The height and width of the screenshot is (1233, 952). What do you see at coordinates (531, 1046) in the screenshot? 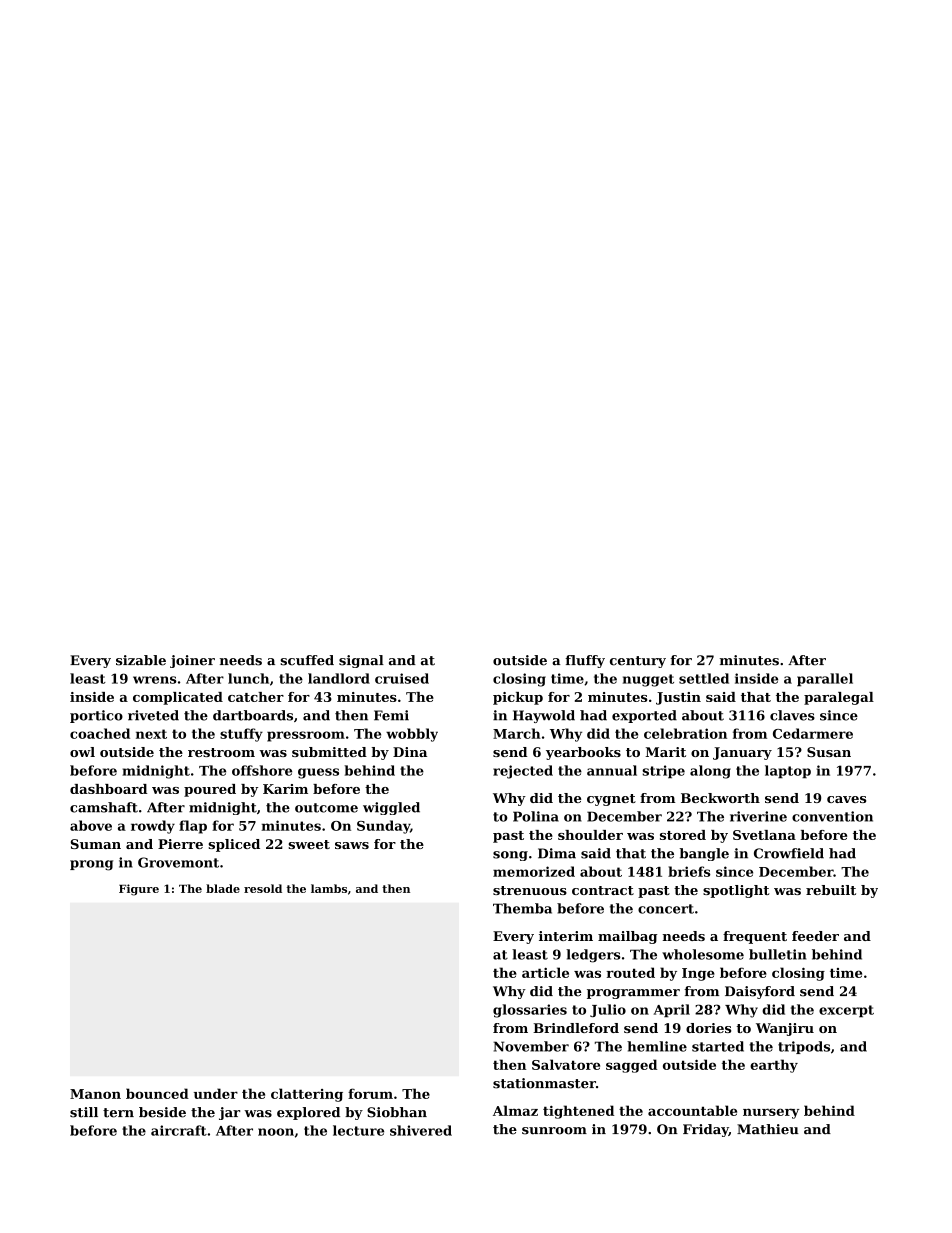
I see `November` at bounding box center [531, 1046].
